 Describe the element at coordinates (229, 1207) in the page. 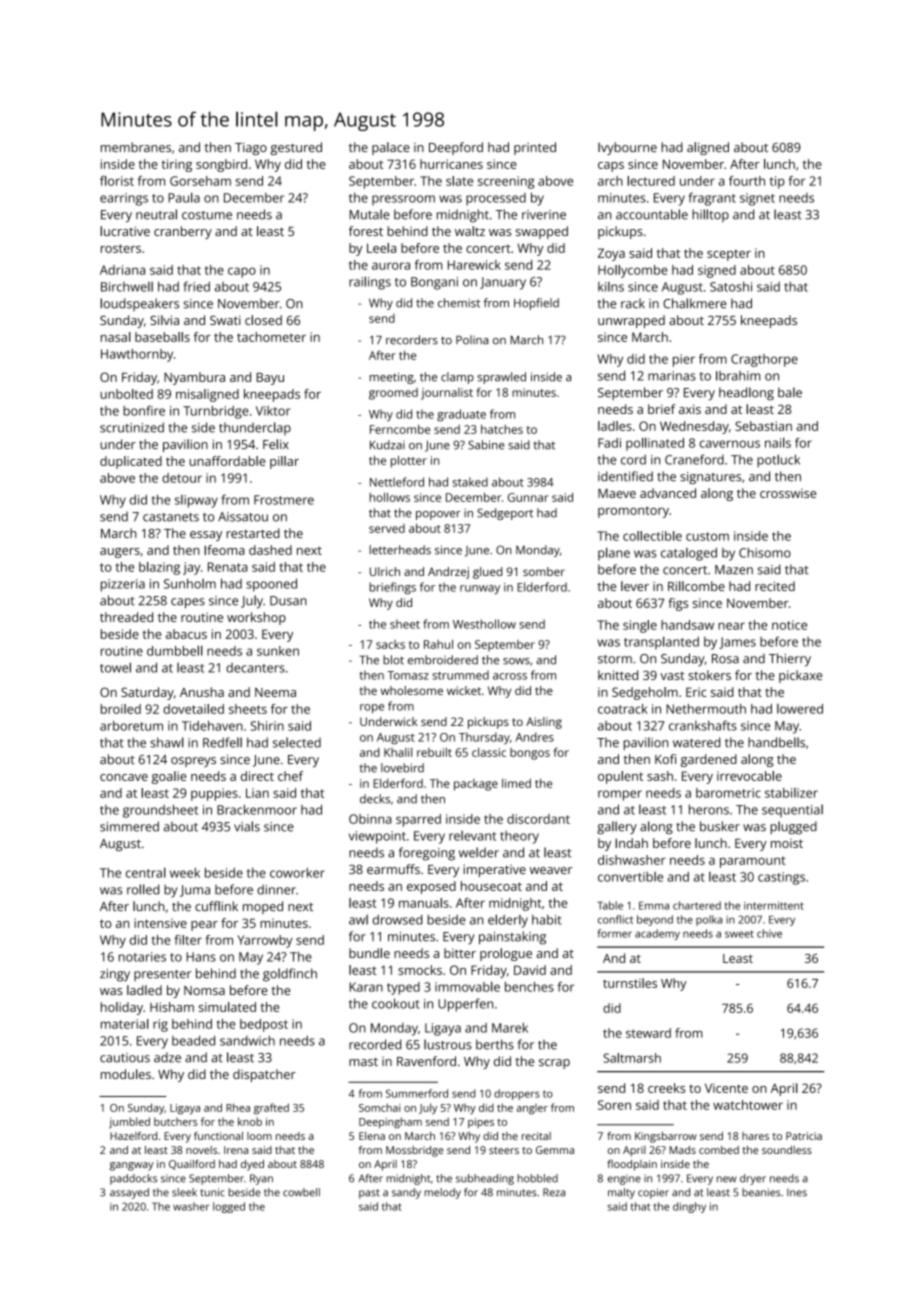

I see `logged` at that location.
